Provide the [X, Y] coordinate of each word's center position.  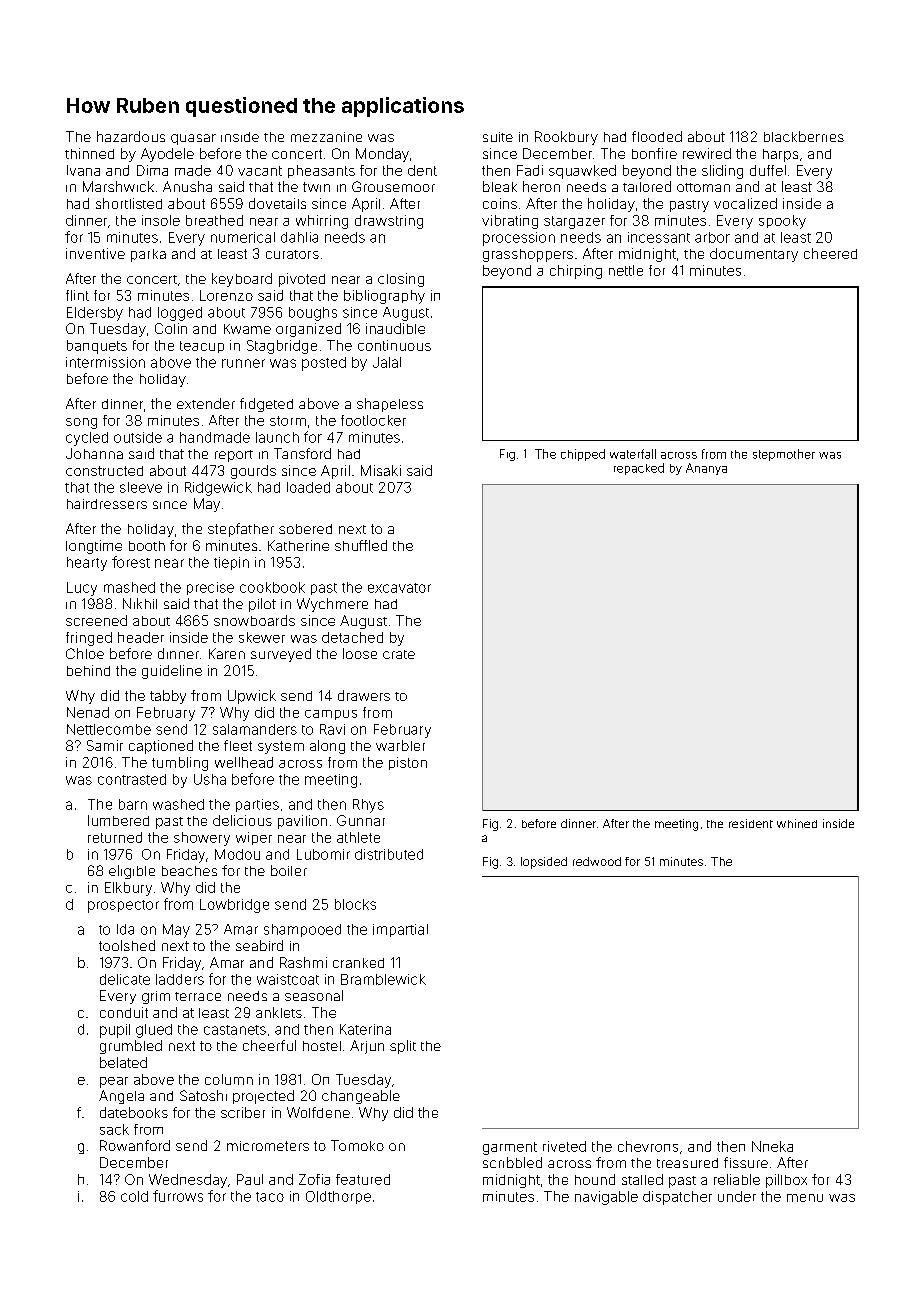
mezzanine [326, 137]
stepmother [784, 455]
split [403, 1047]
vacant [260, 171]
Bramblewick [383, 979]
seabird [259, 945]
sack [114, 1129]
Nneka [772, 1146]
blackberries [804, 136]
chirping [576, 272]
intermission [105, 362]
